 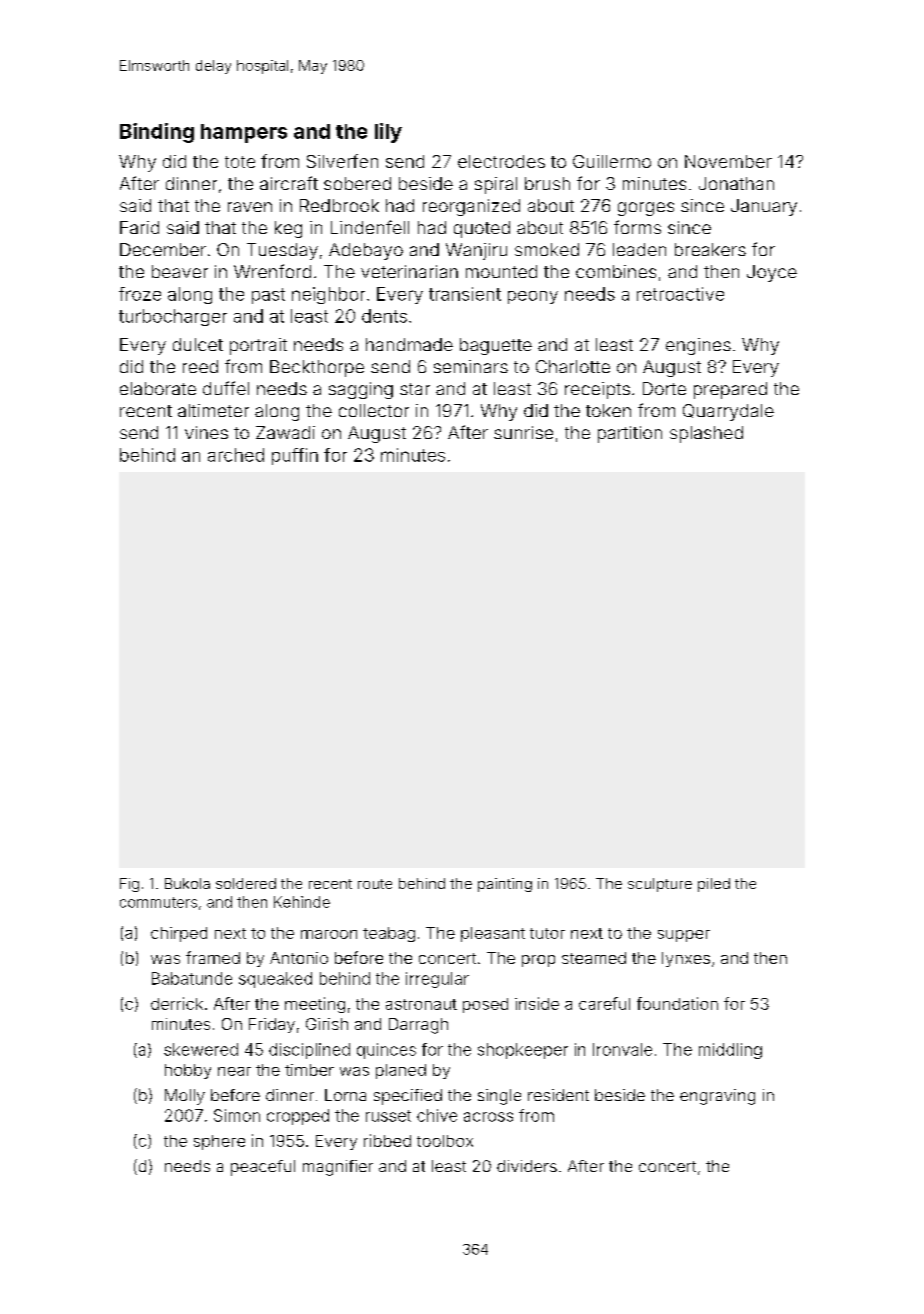 I want to click on sculpture, so click(x=660, y=885).
